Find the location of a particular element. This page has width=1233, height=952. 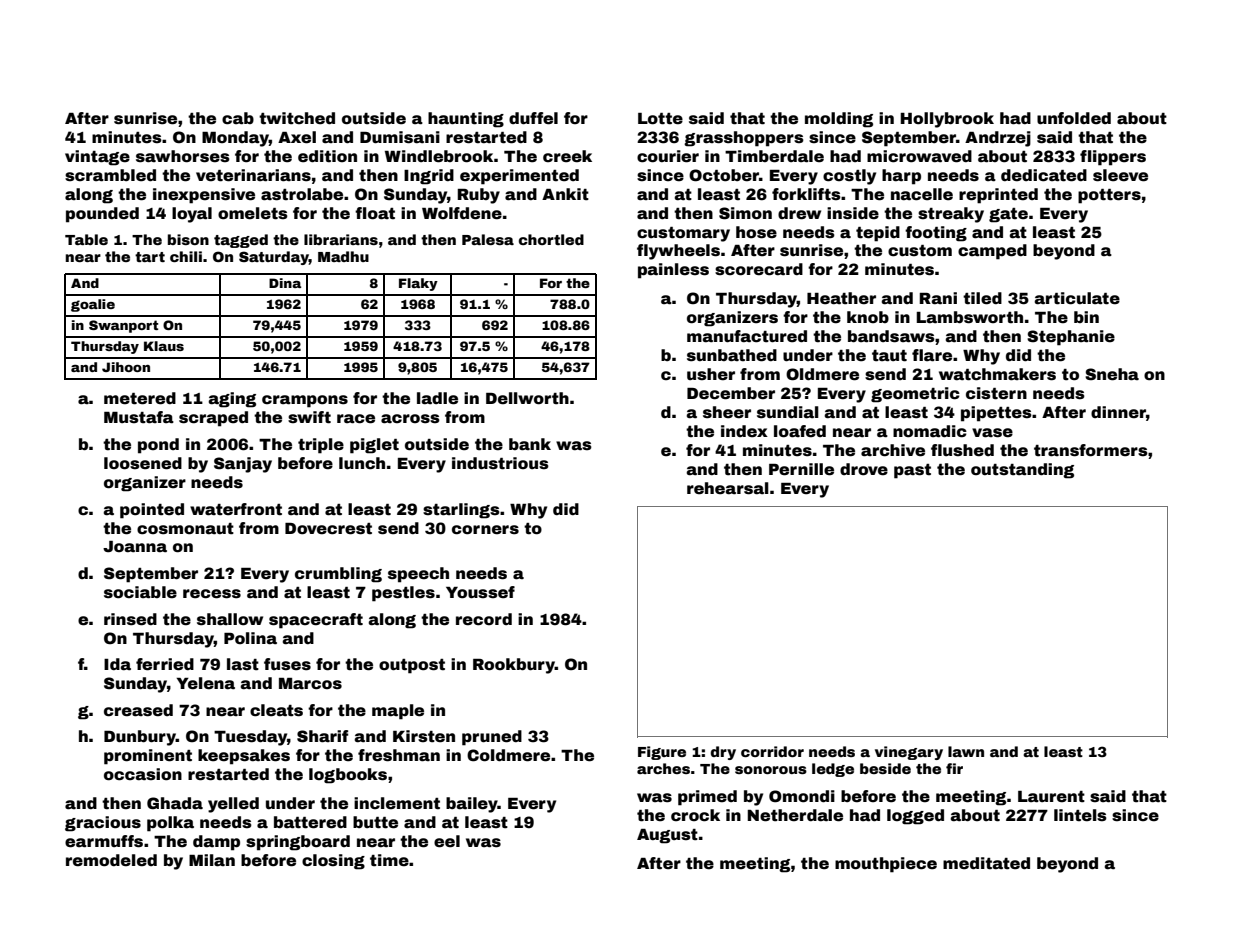

Pernille is located at coordinates (801, 469).
